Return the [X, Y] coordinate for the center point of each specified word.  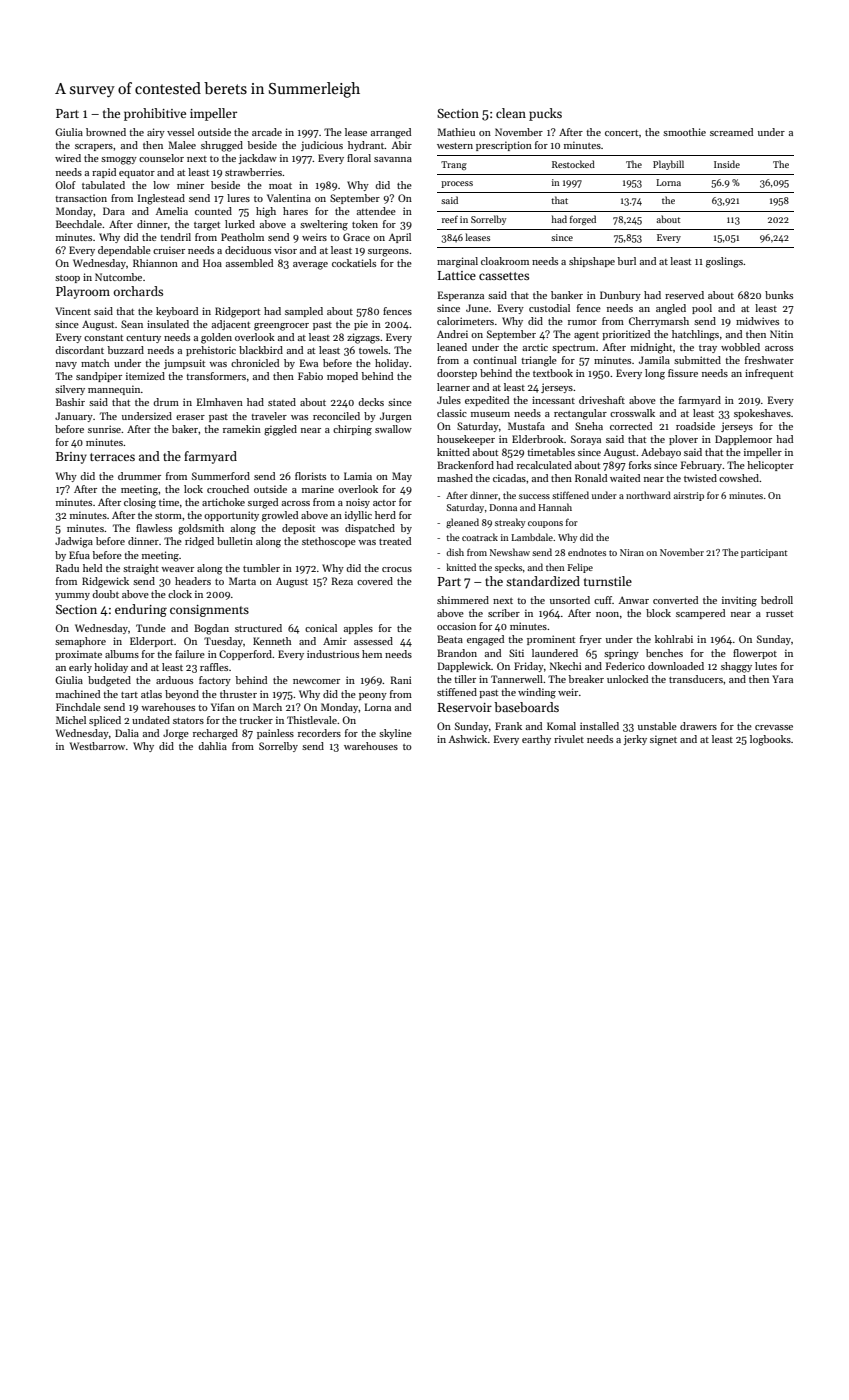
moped [342, 377]
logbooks [770, 740]
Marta [242, 581]
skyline [395, 734]
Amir [335, 641]
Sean [132, 324]
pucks [545, 114]
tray [708, 349]
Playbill [668, 165]
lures [238, 198]
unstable [657, 726]
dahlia [212, 746]
